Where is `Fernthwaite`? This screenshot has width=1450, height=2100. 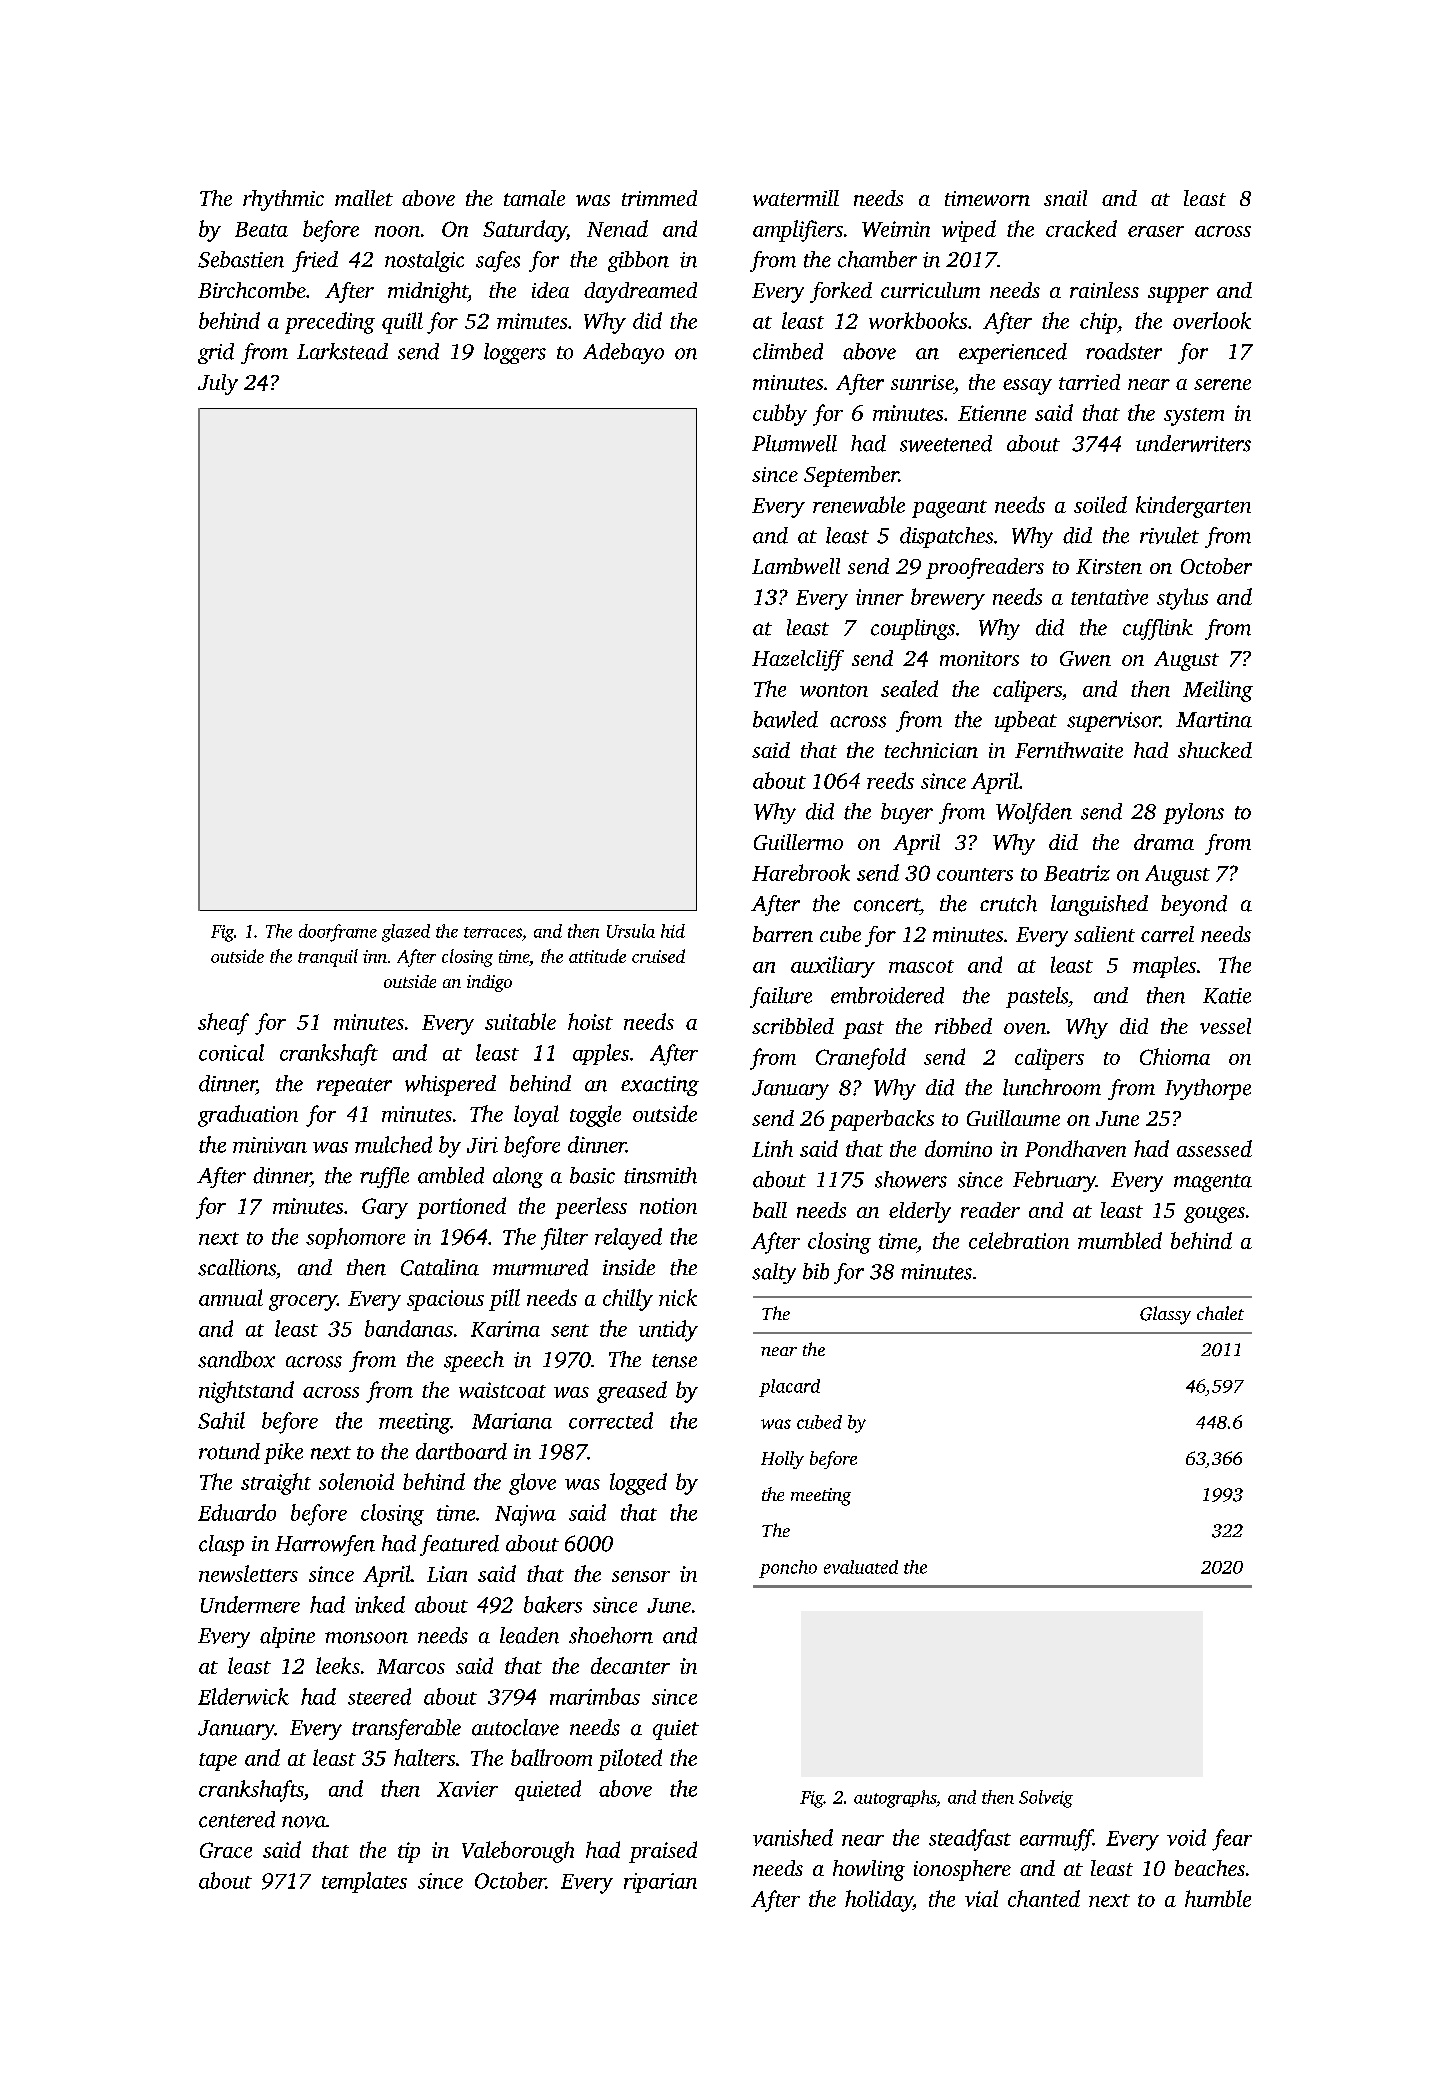 Fernthwaite is located at coordinates (1069, 750).
